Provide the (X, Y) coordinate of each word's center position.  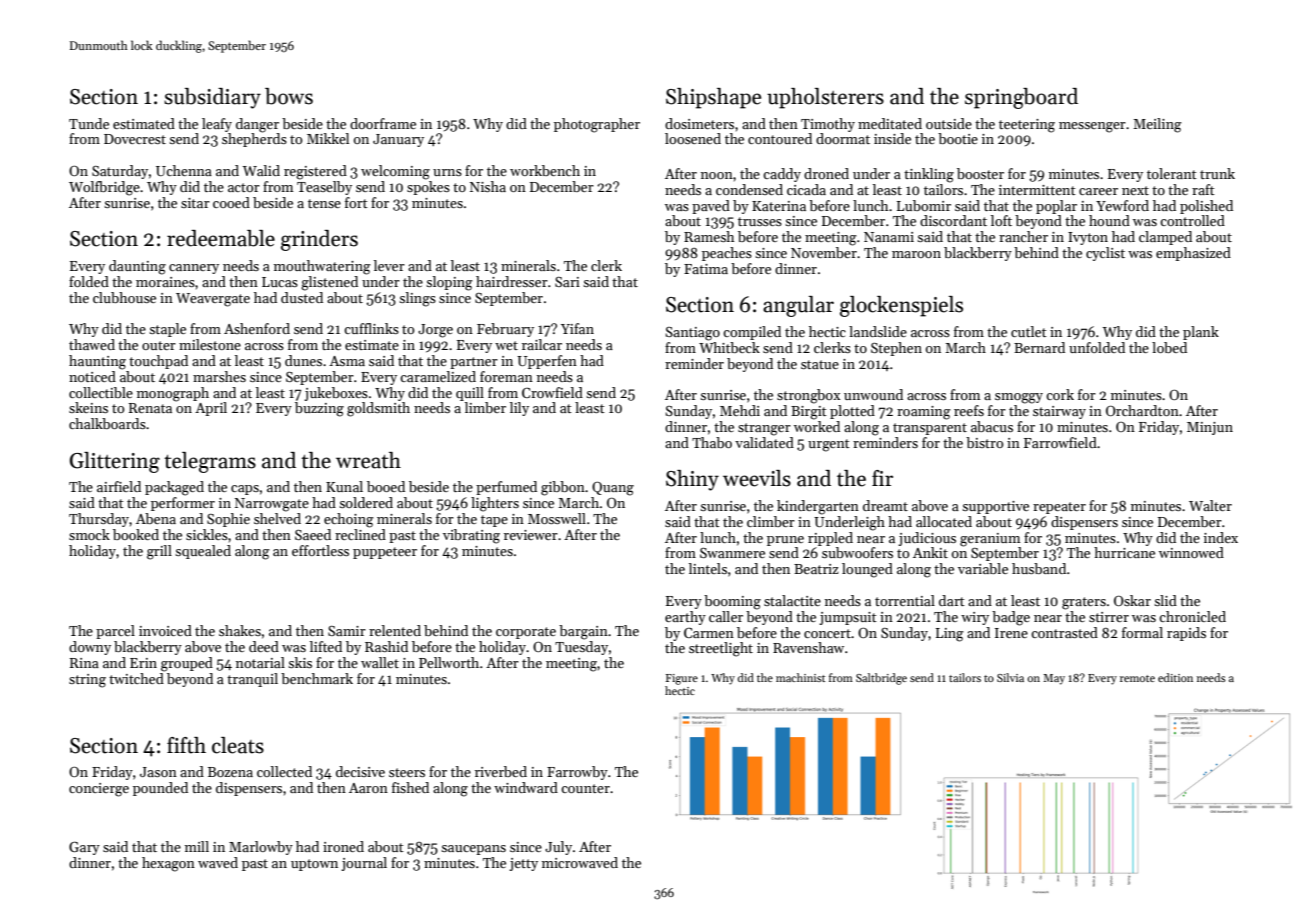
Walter (1210, 505)
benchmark (317, 678)
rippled (830, 539)
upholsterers (825, 98)
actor (244, 187)
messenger (1092, 127)
